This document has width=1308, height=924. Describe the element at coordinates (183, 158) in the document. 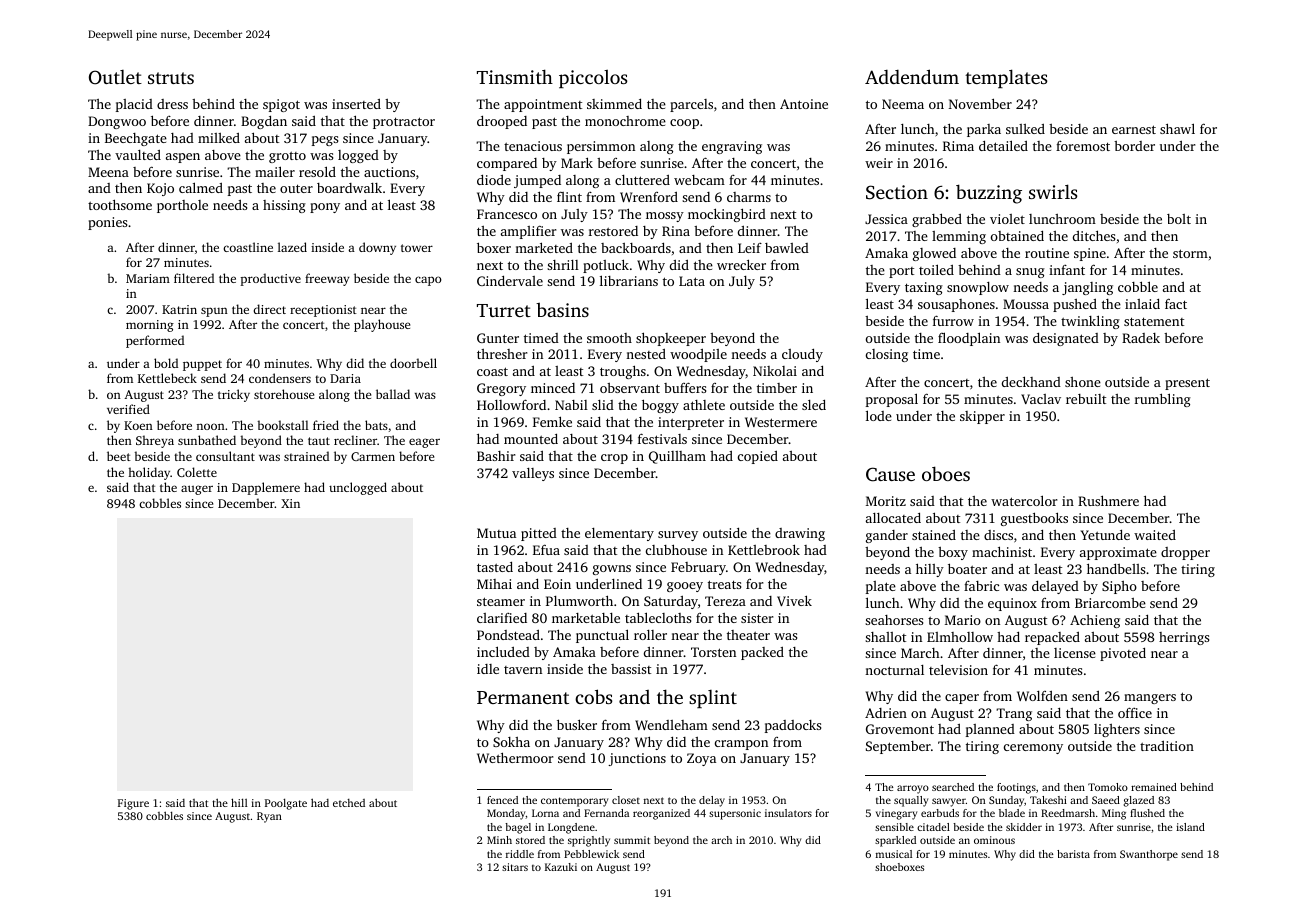

I see `aspen` at that location.
